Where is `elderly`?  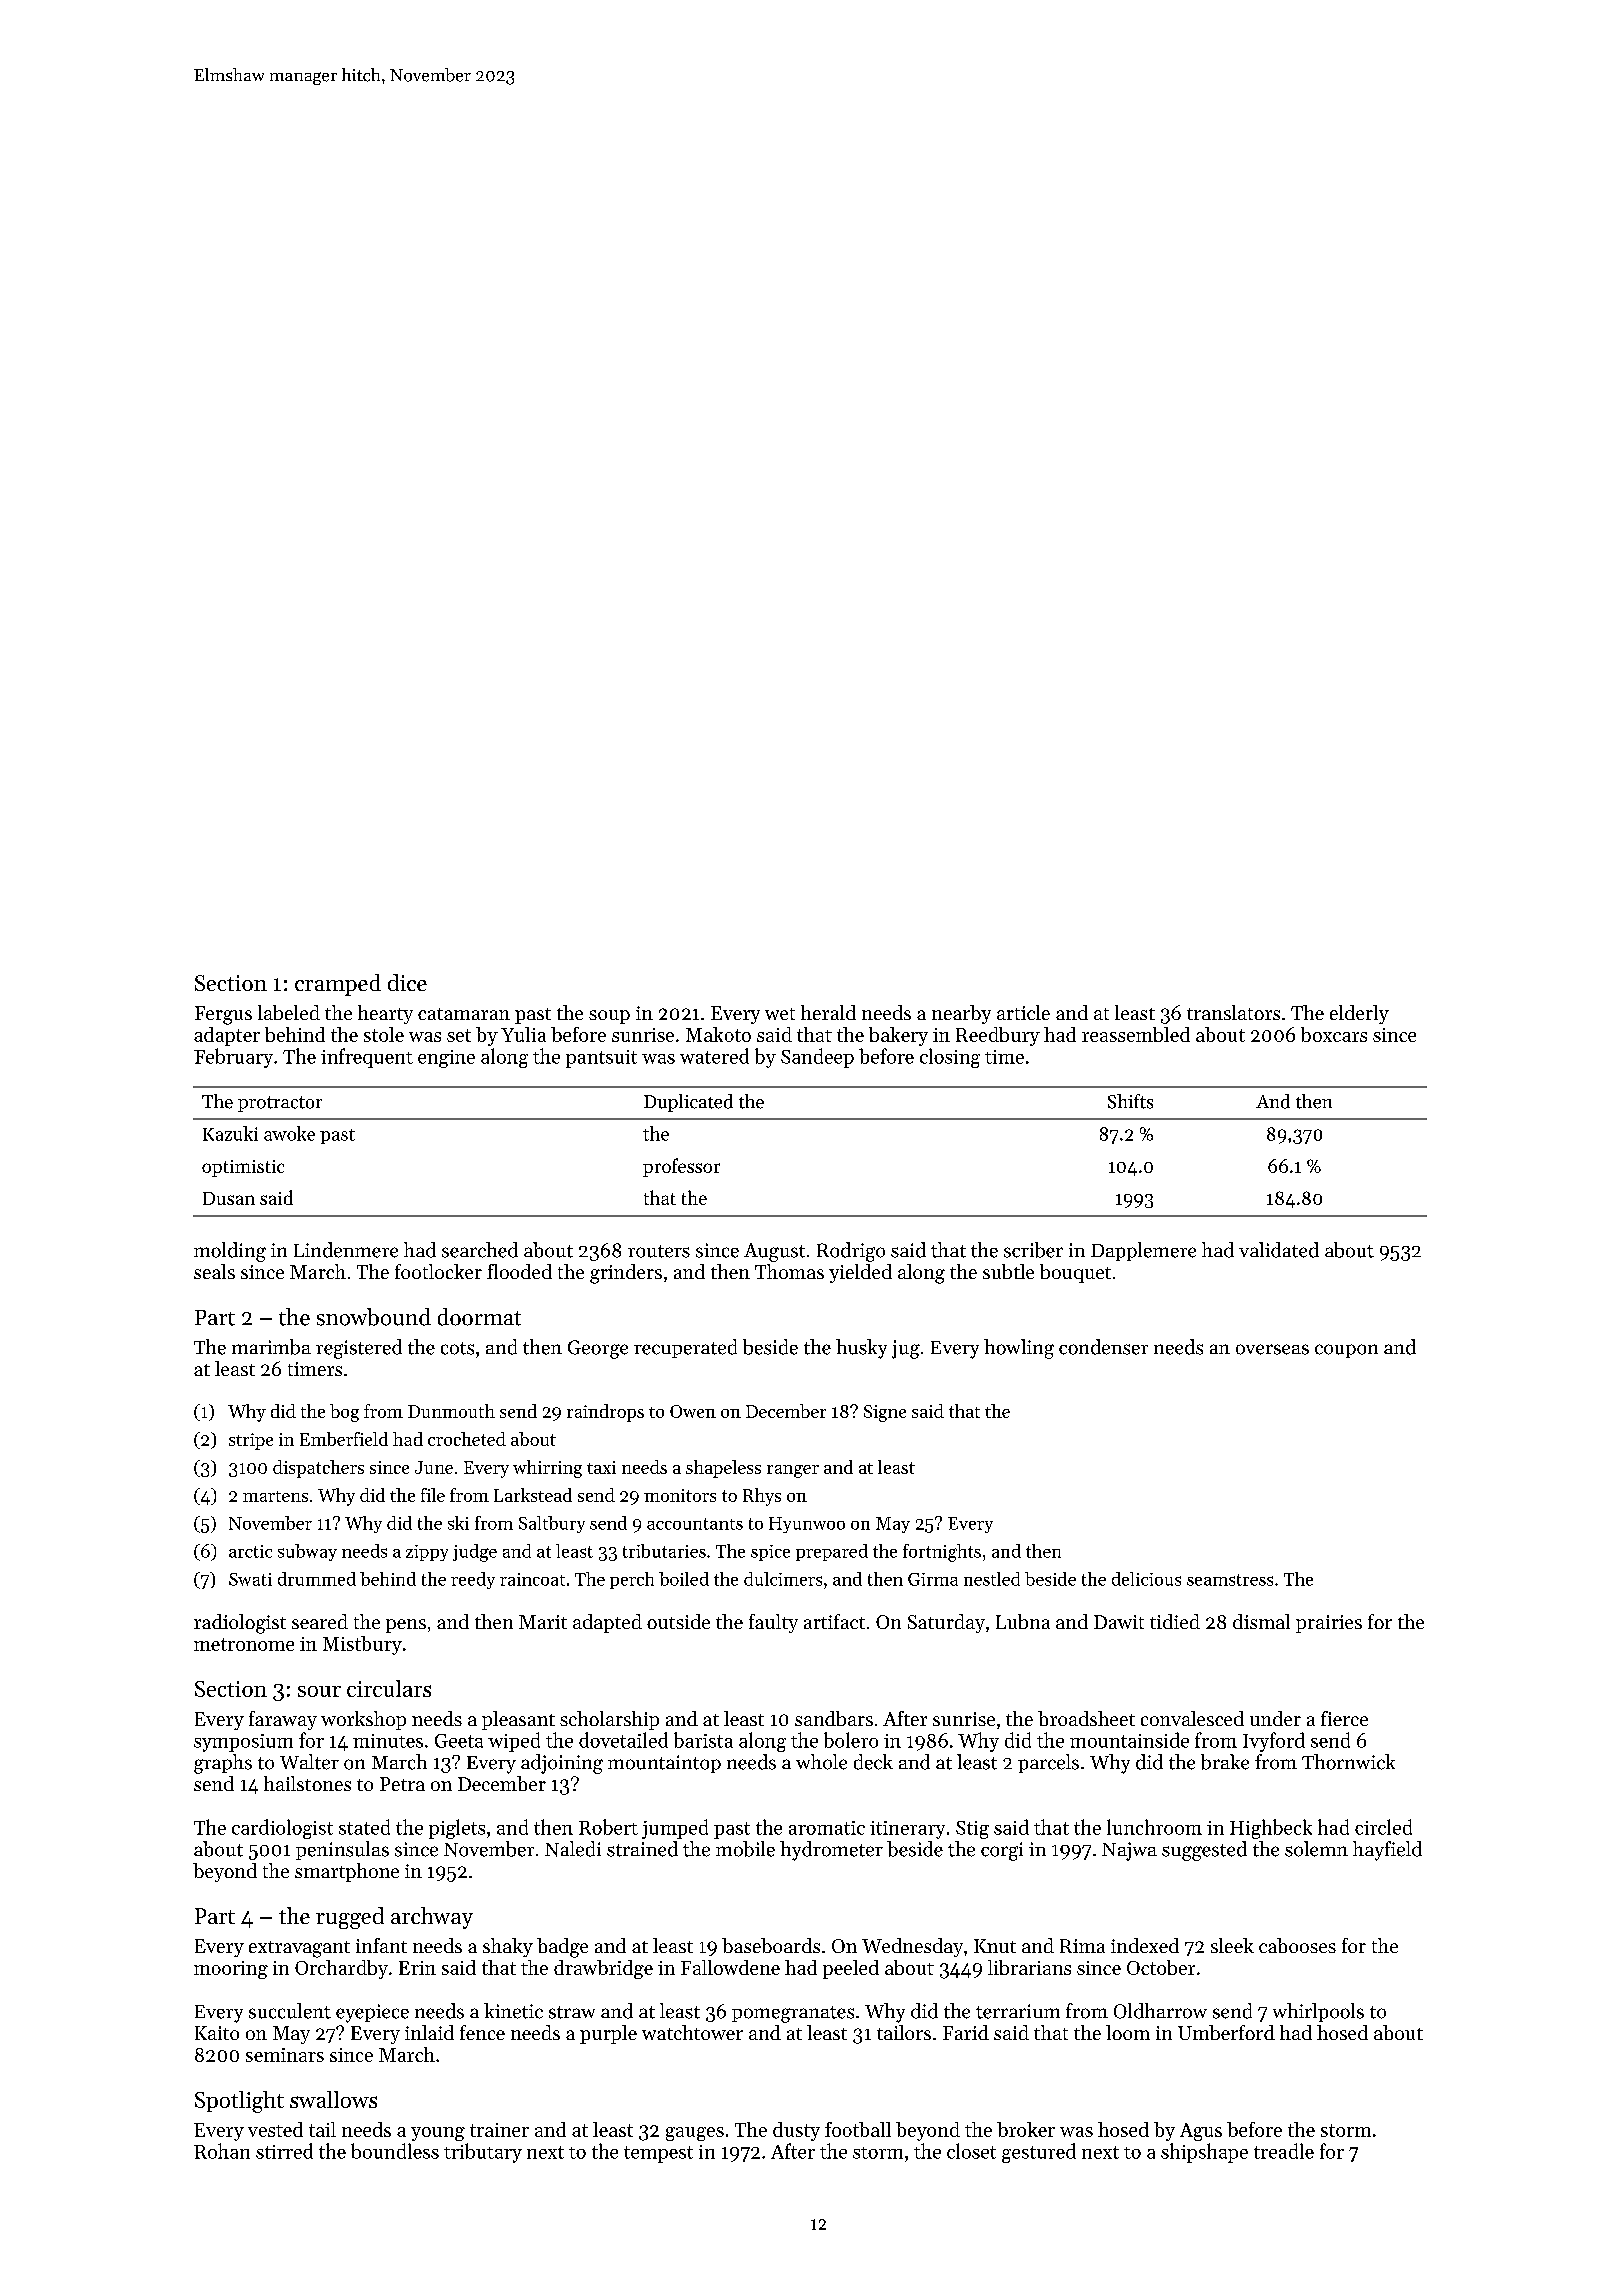
elderly is located at coordinates (1359, 1014).
